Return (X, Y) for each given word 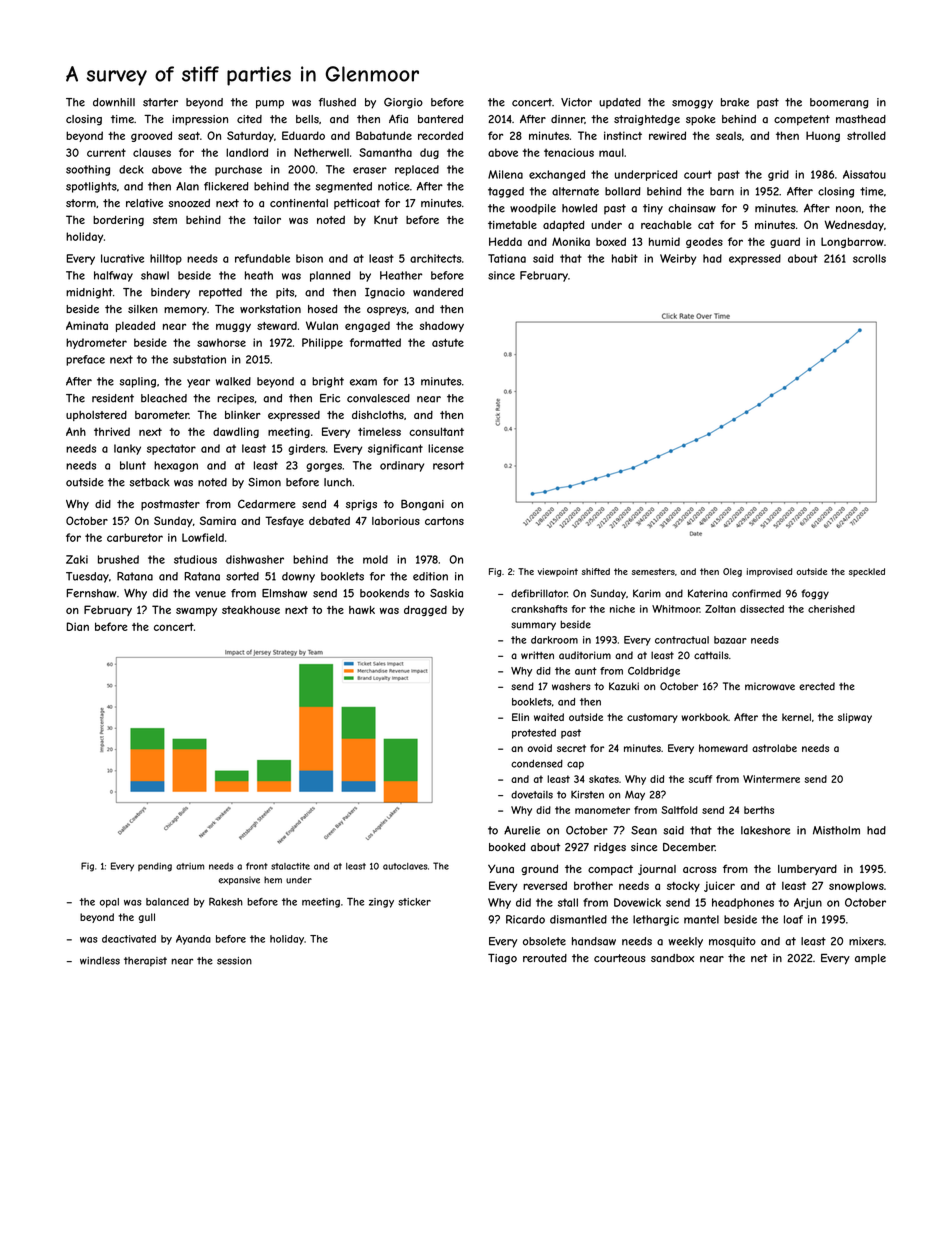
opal (109, 903)
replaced (417, 170)
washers (571, 686)
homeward (723, 748)
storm (81, 203)
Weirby (678, 259)
